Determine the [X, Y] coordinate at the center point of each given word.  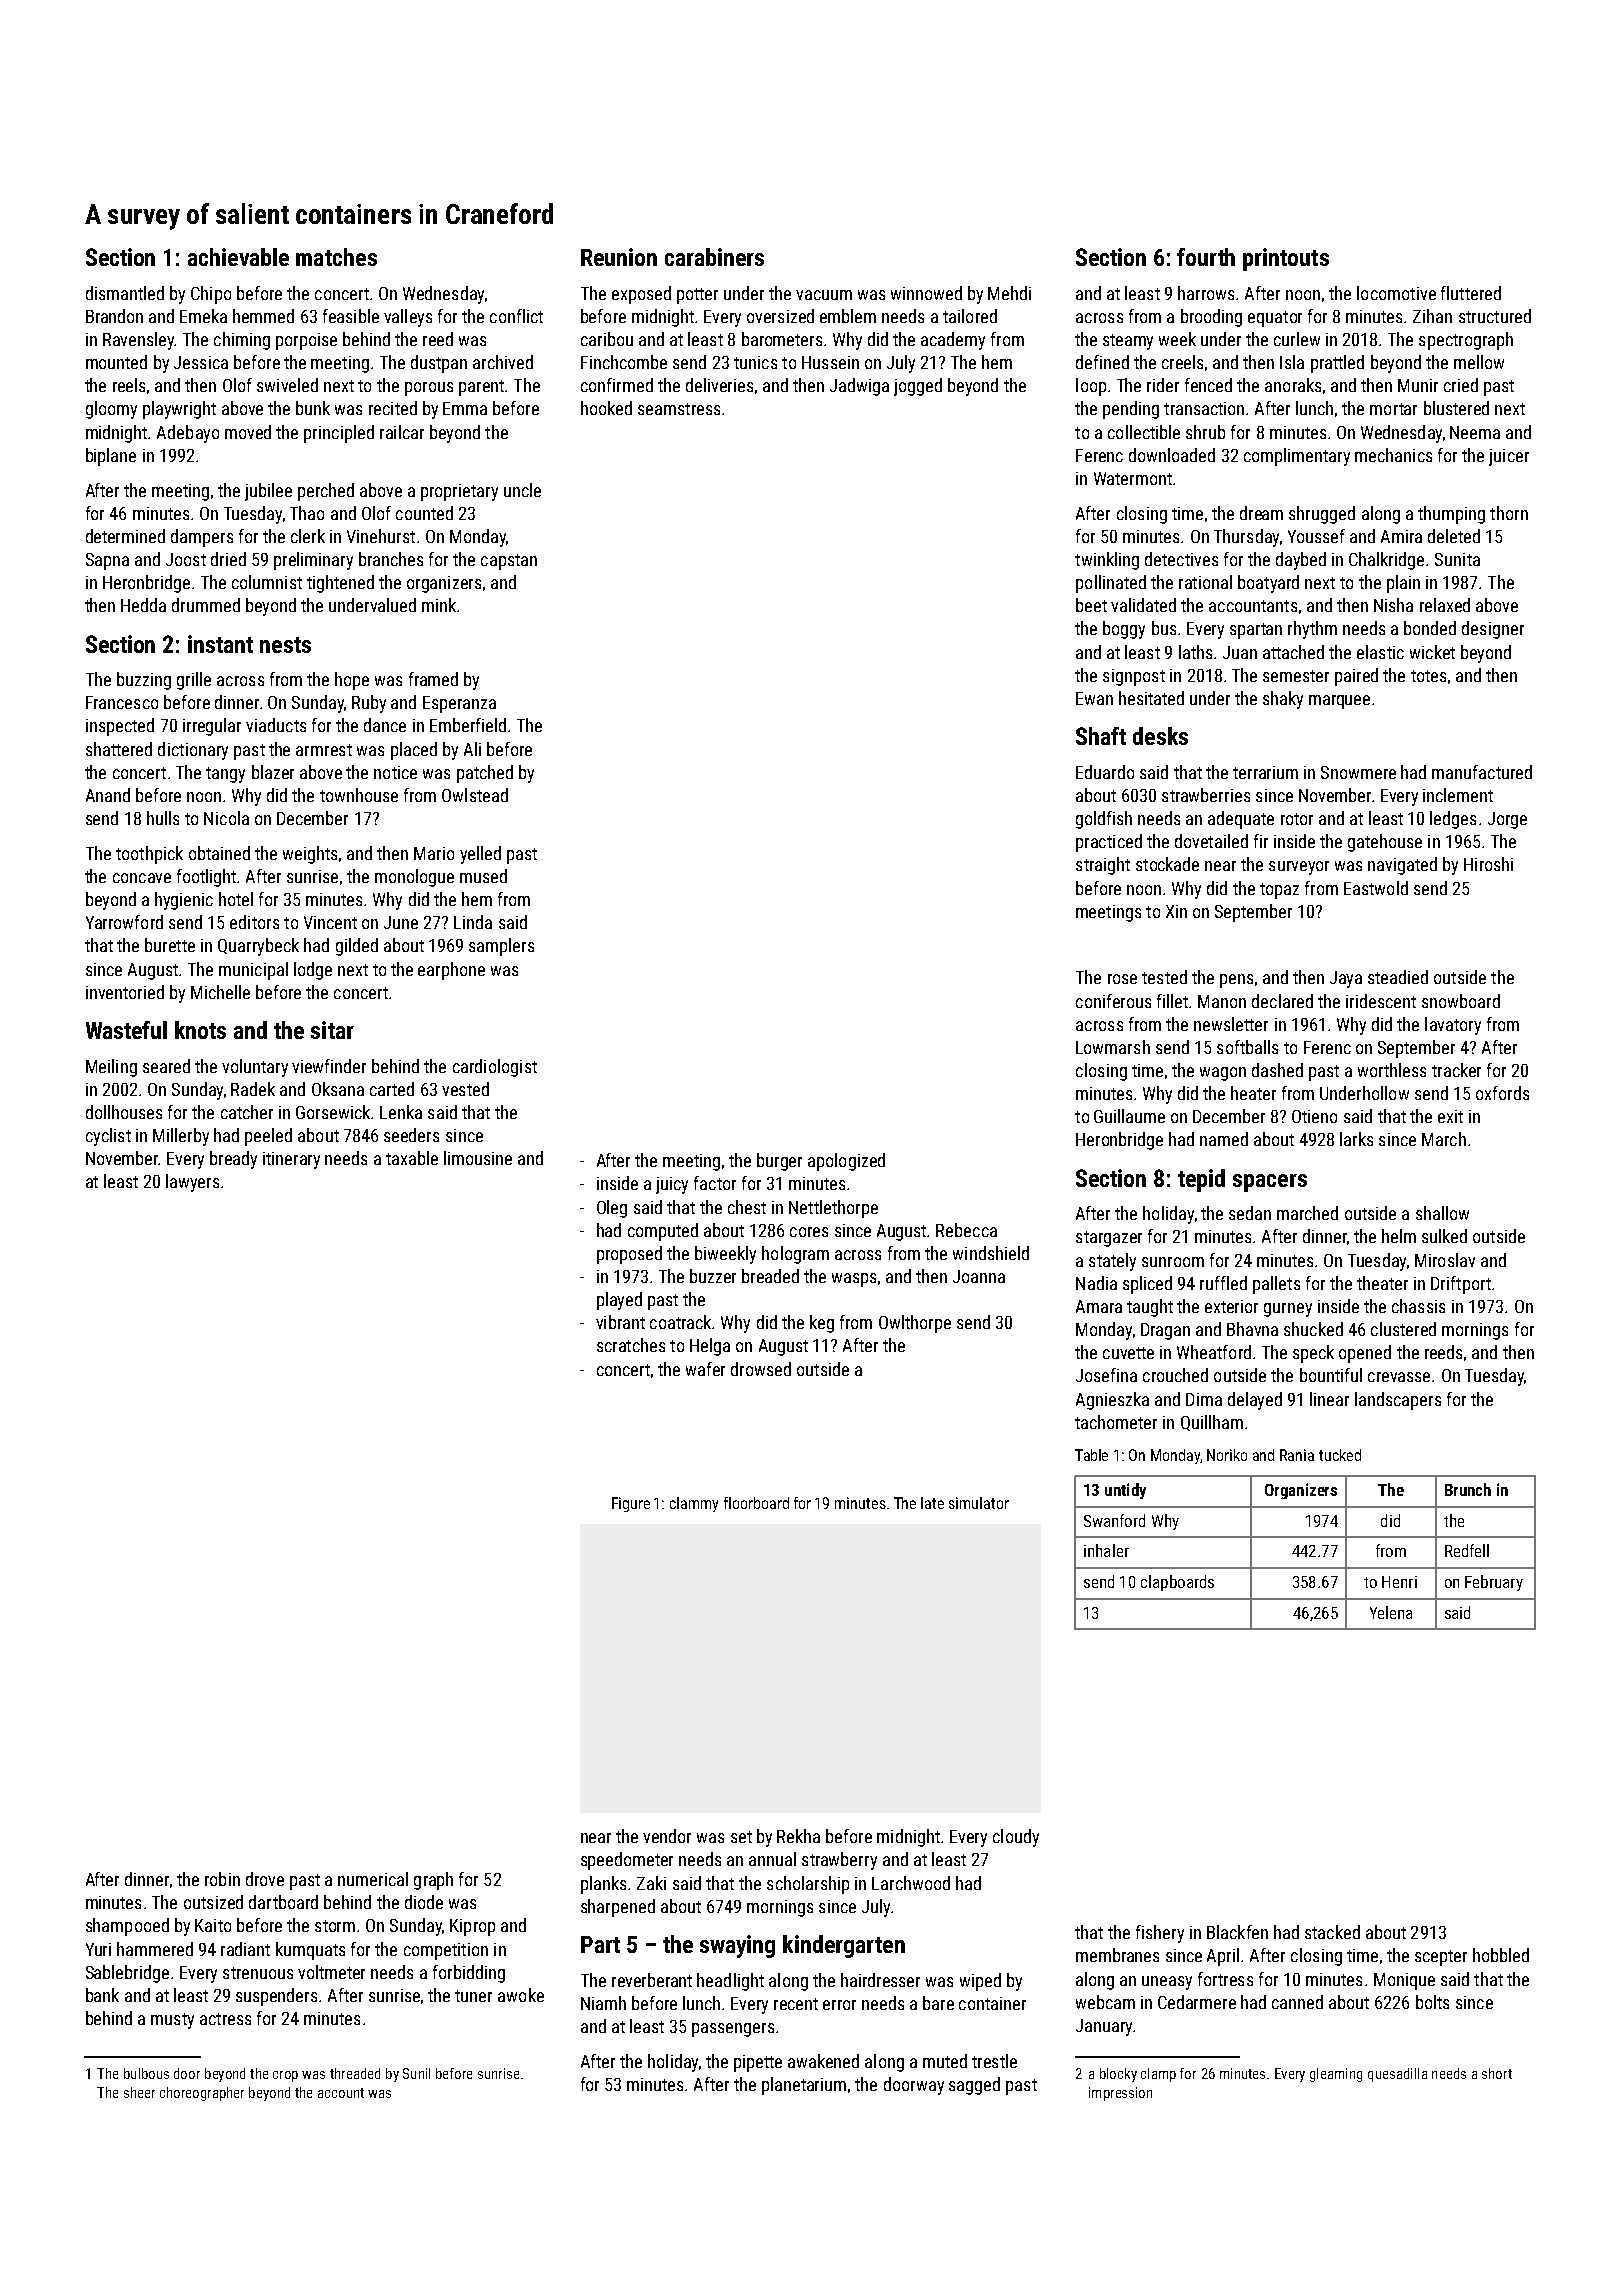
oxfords [1502, 1093]
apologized [846, 1162]
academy [953, 341]
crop [285, 2076]
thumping [1451, 515]
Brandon [114, 316]
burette [170, 945]
